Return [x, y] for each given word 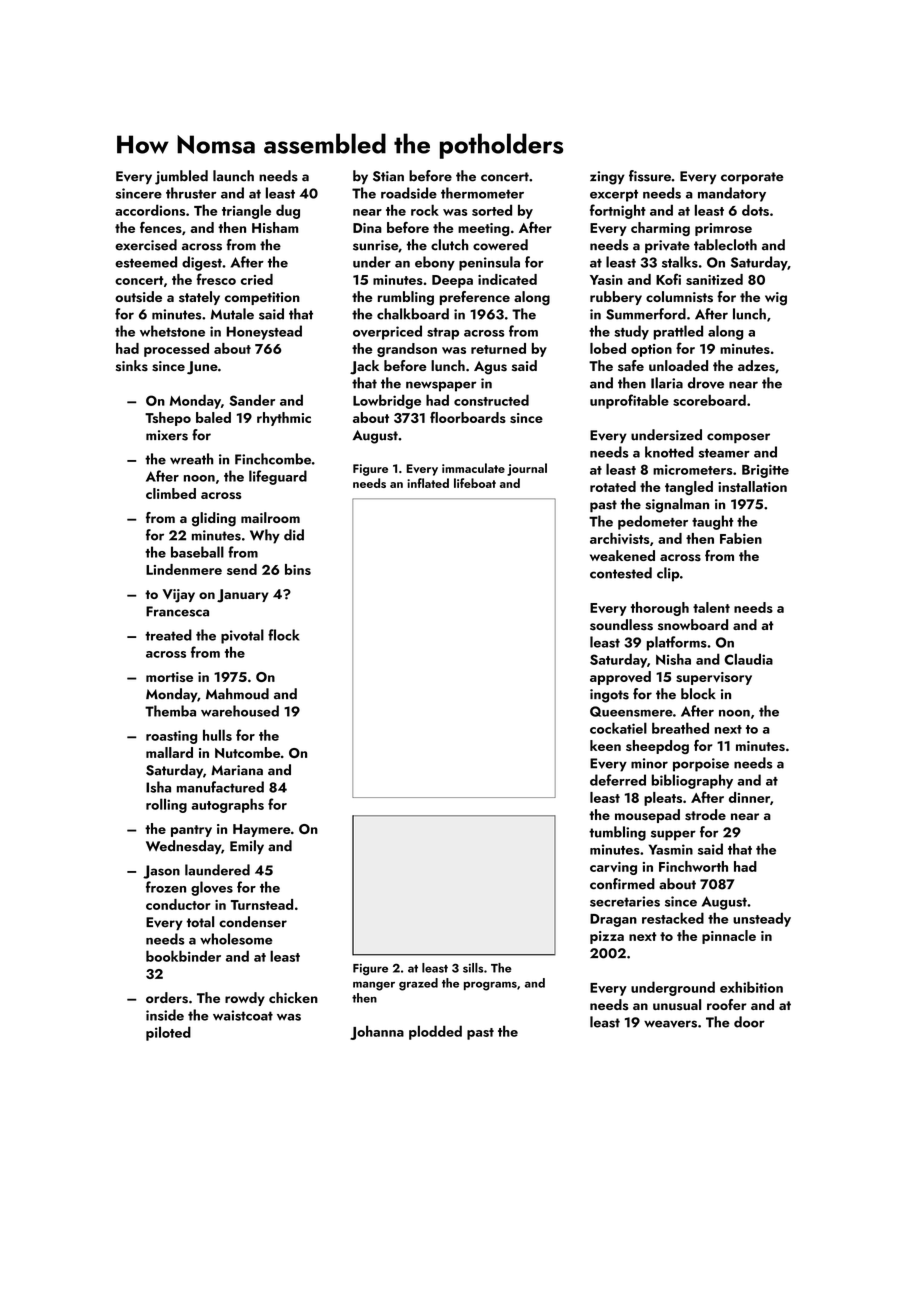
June [202, 368]
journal [527, 469]
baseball [197, 552]
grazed [418, 984]
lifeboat [475, 483]
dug [288, 211]
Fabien [741, 538]
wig [776, 299]
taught [712, 522]
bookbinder [183, 956]
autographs [227, 805]
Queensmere [631, 711]
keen [605, 745]
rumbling [406, 298]
